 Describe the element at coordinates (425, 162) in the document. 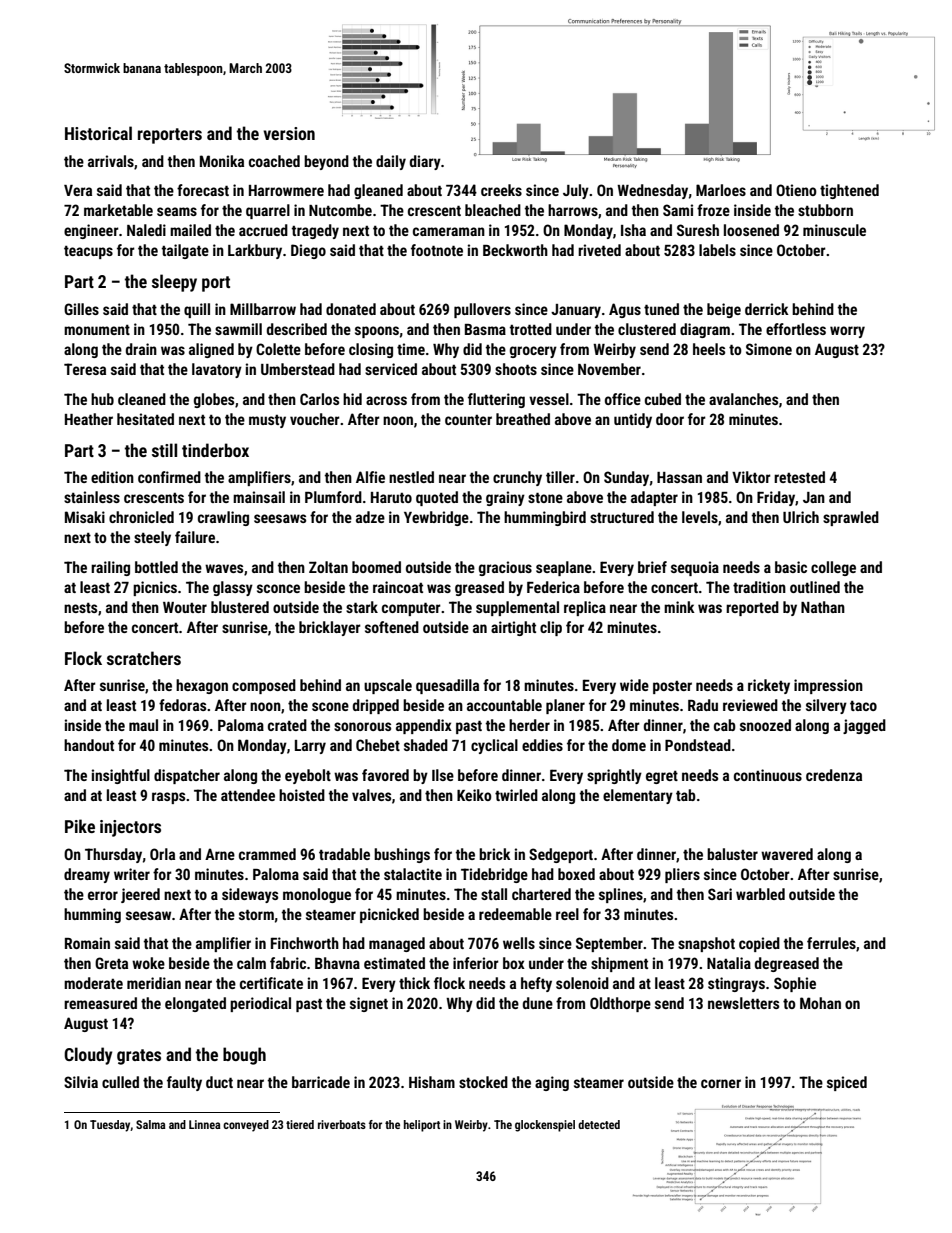

I see `diary` at that location.
